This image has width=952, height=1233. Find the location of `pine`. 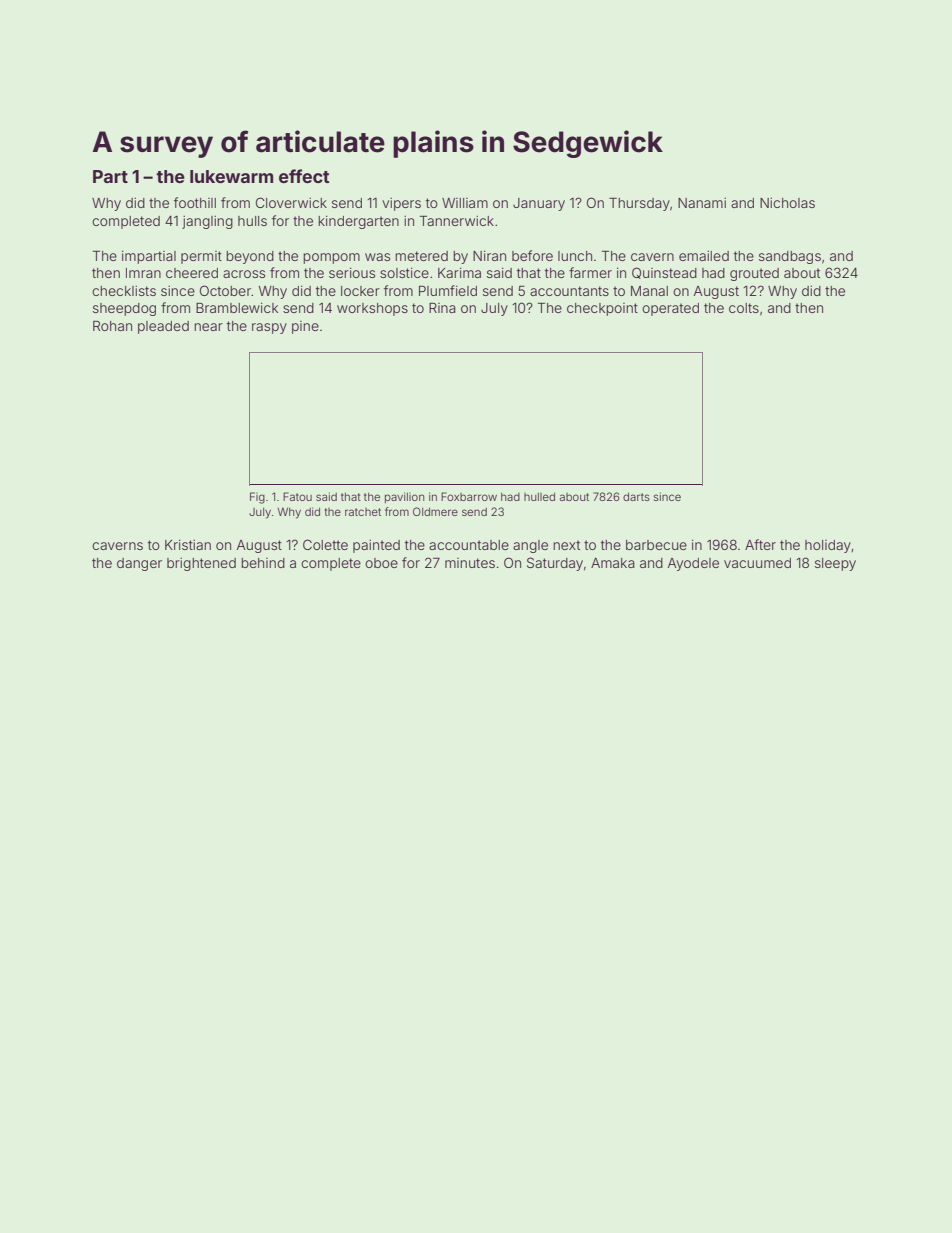

pine is located at coordinates (305, 327).
